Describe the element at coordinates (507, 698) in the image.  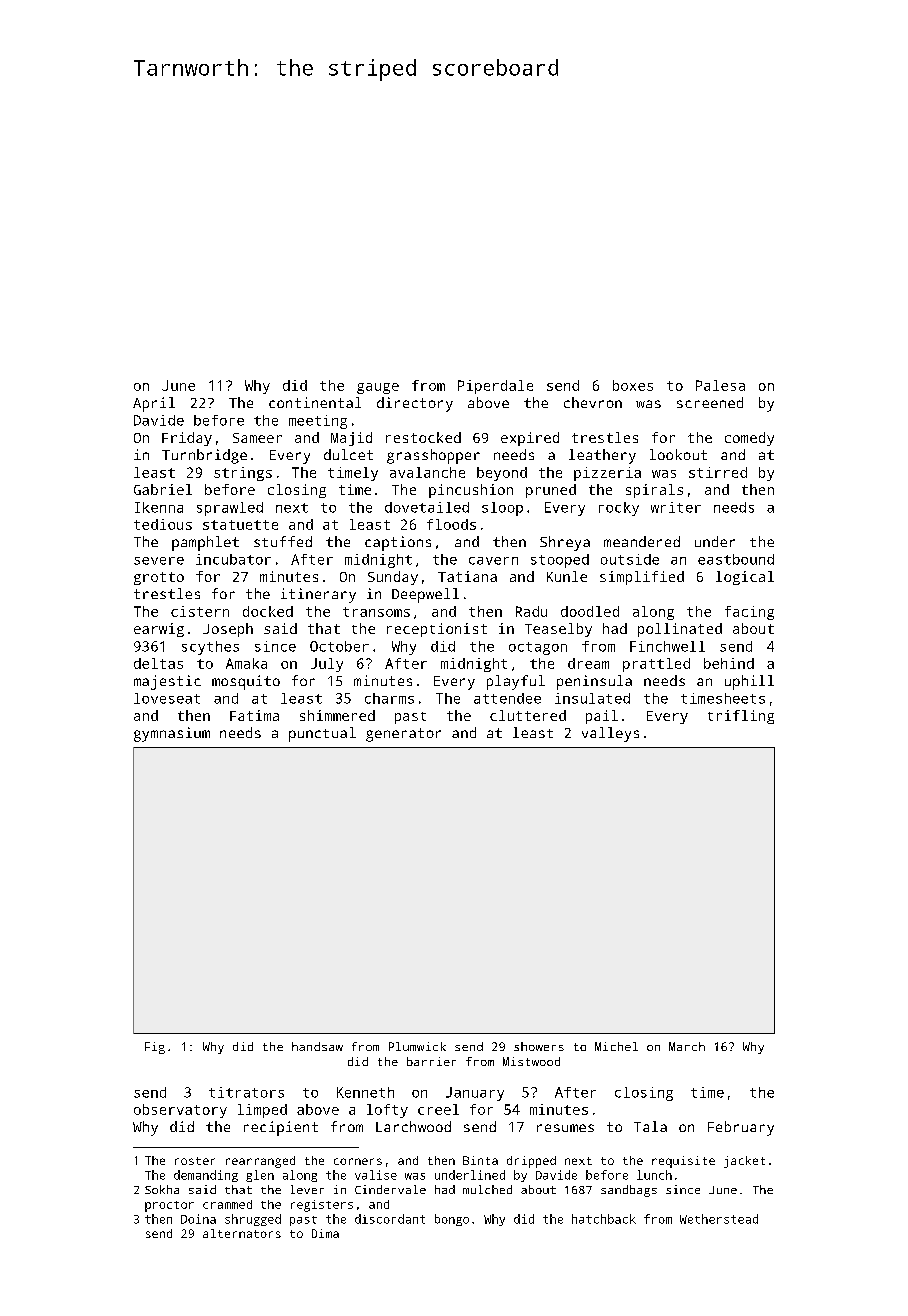
I see `attendee` at that location.
